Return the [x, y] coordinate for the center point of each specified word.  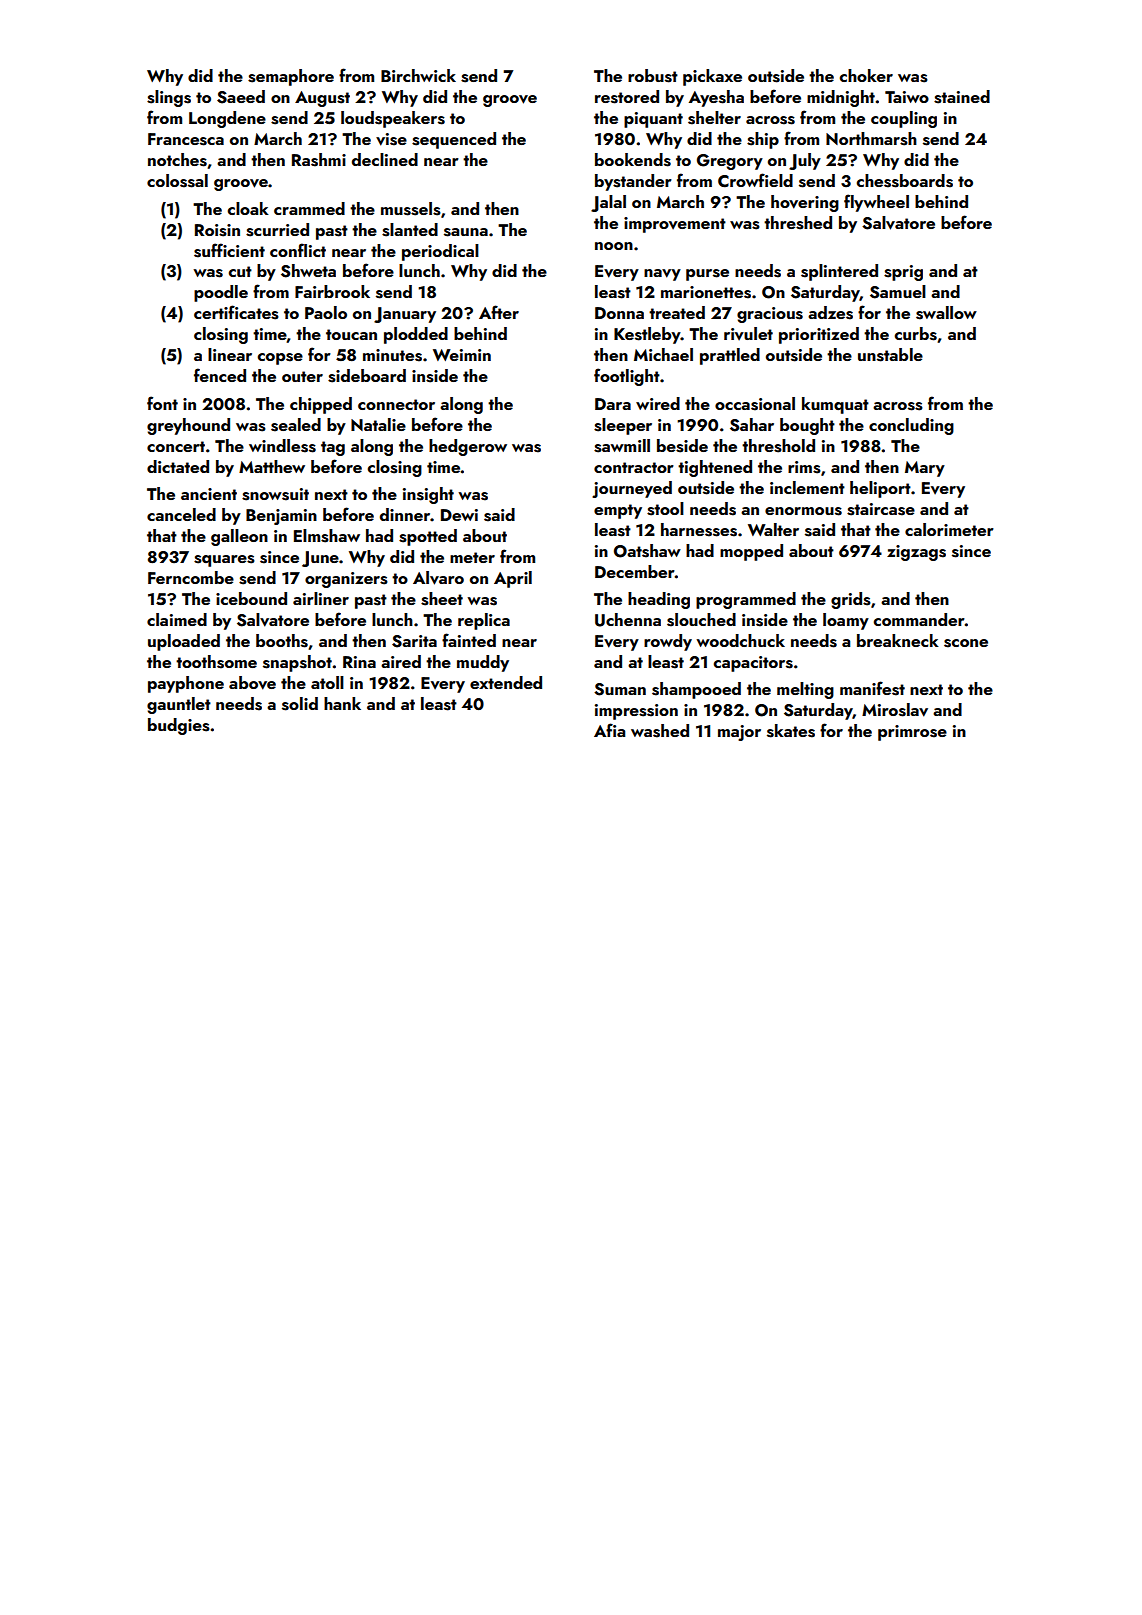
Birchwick [418, 75]
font [162, 403]
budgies [179, 726]
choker [866, 75]
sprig [903, 273]
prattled [730, 356]
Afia [609, 730]
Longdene [227, 119]
